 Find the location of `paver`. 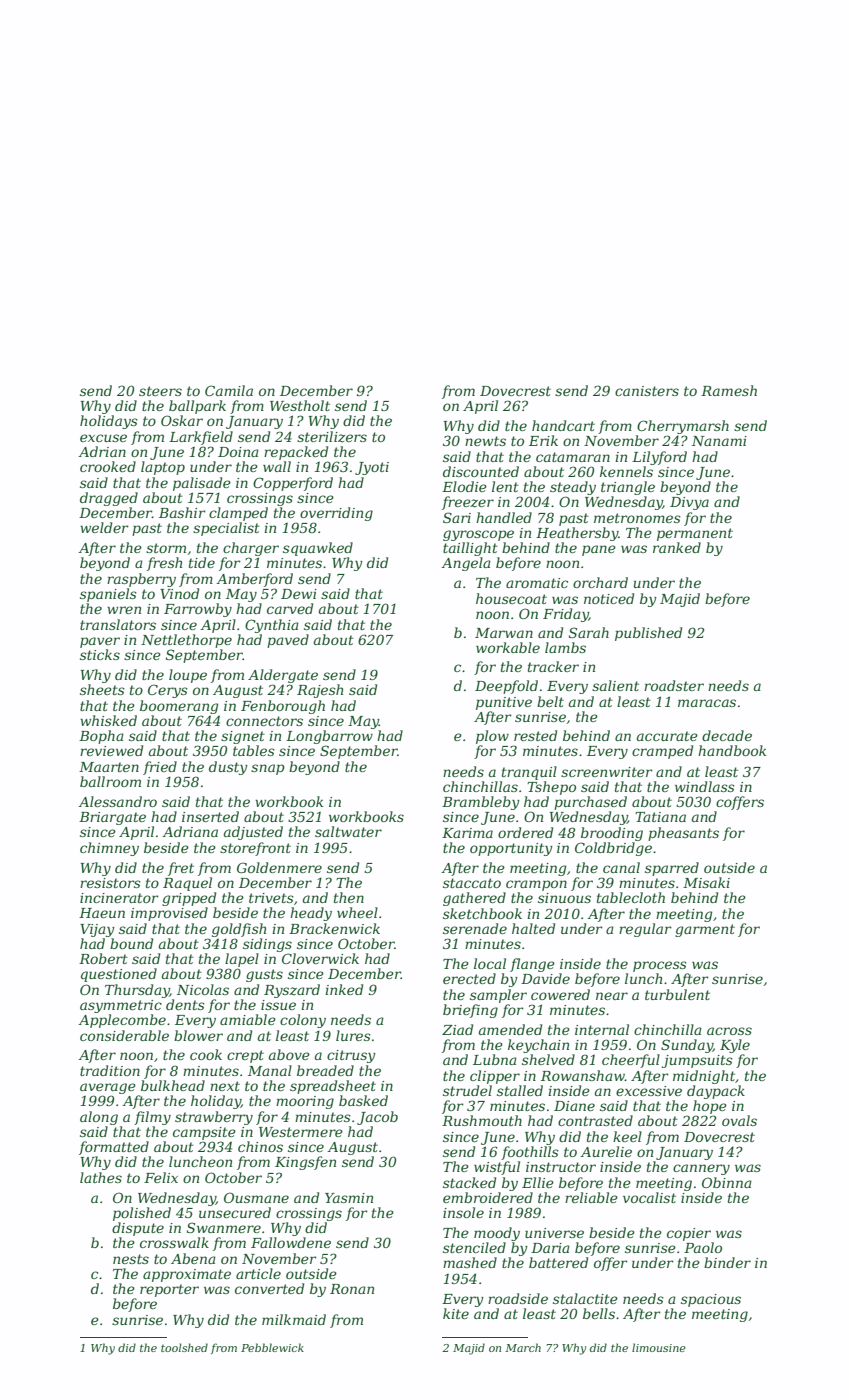

paver is located at coordinates (100, 642).
